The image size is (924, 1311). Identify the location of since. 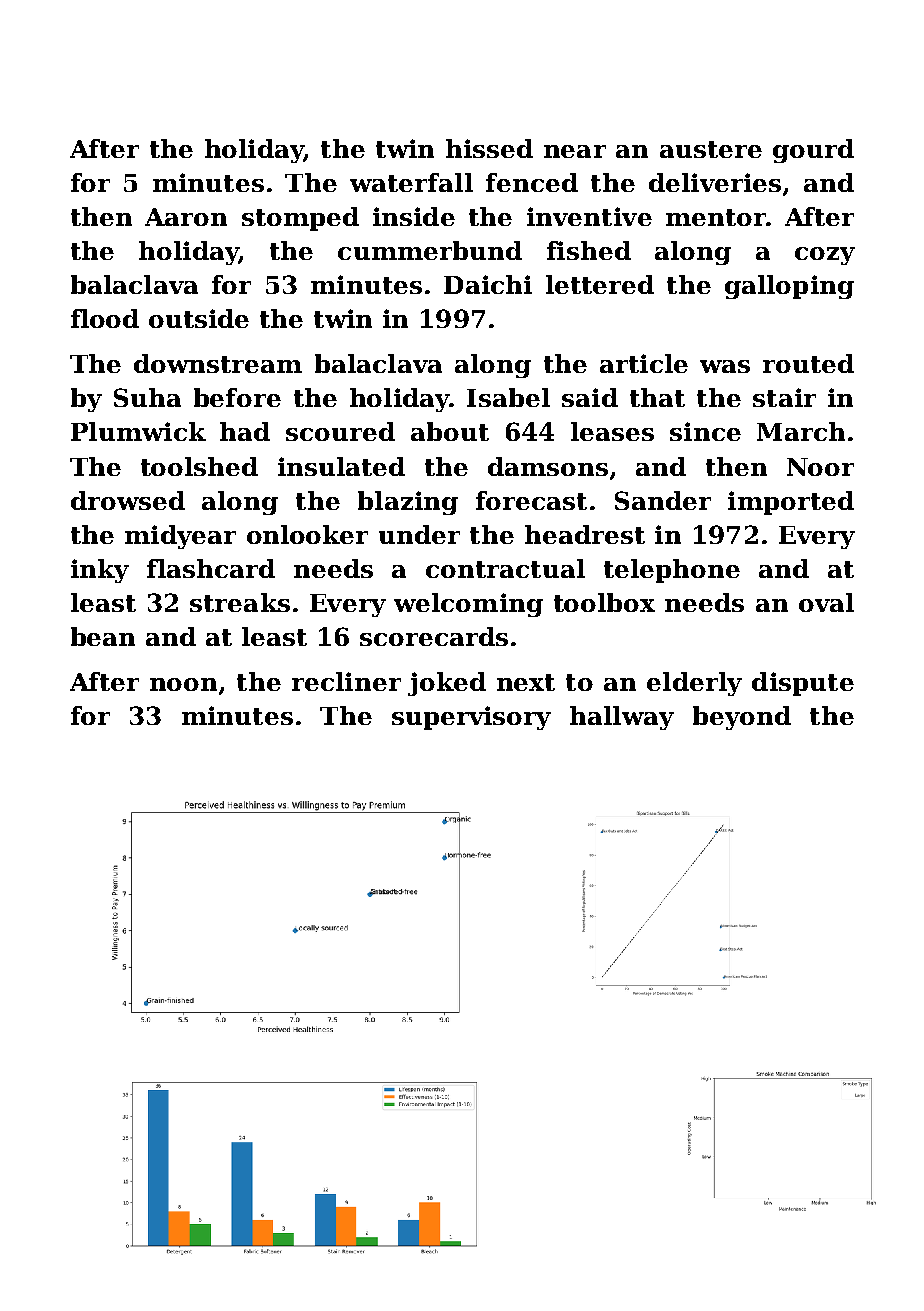
(705, 431).
